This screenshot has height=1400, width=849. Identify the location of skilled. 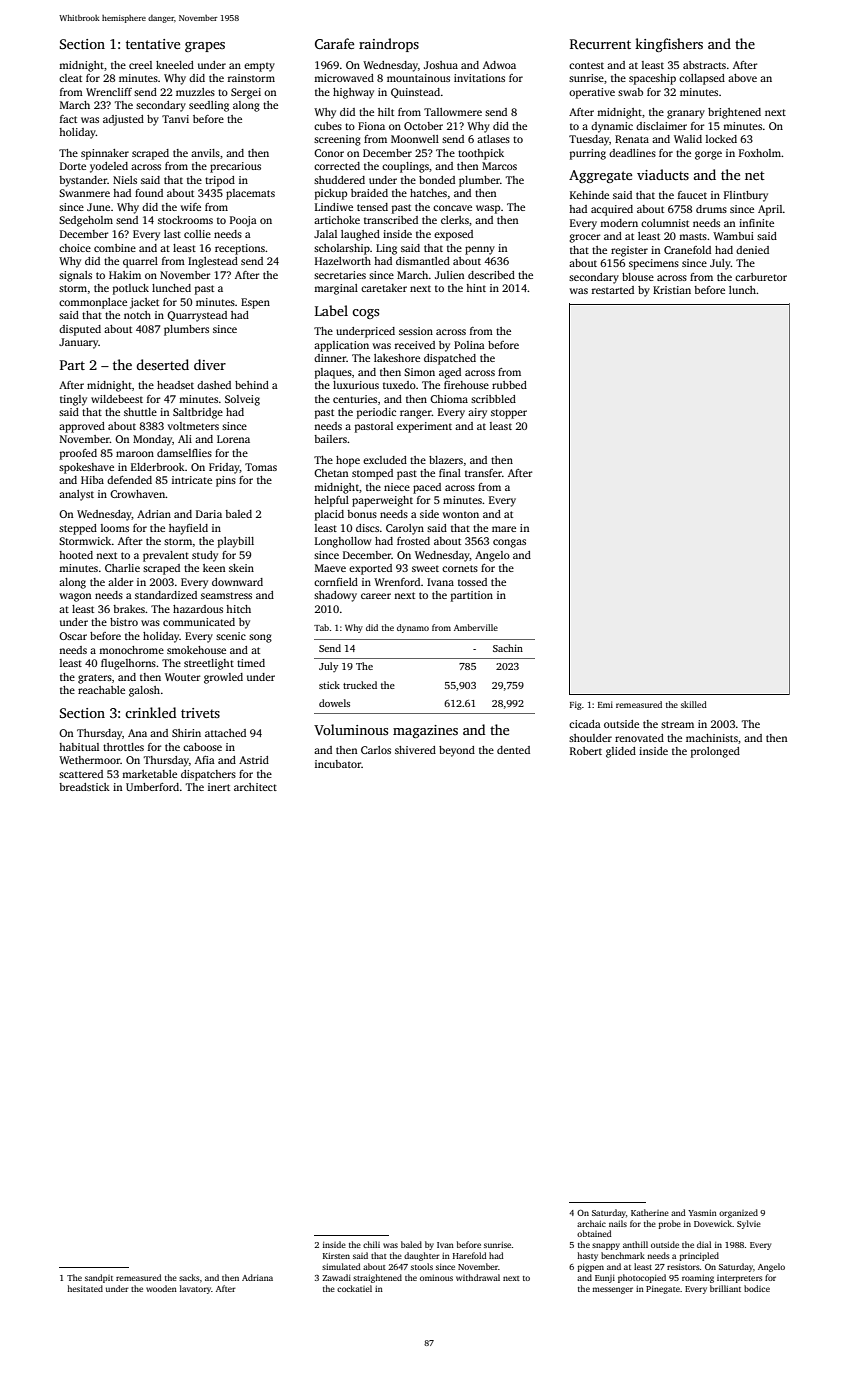
(694, 704).
